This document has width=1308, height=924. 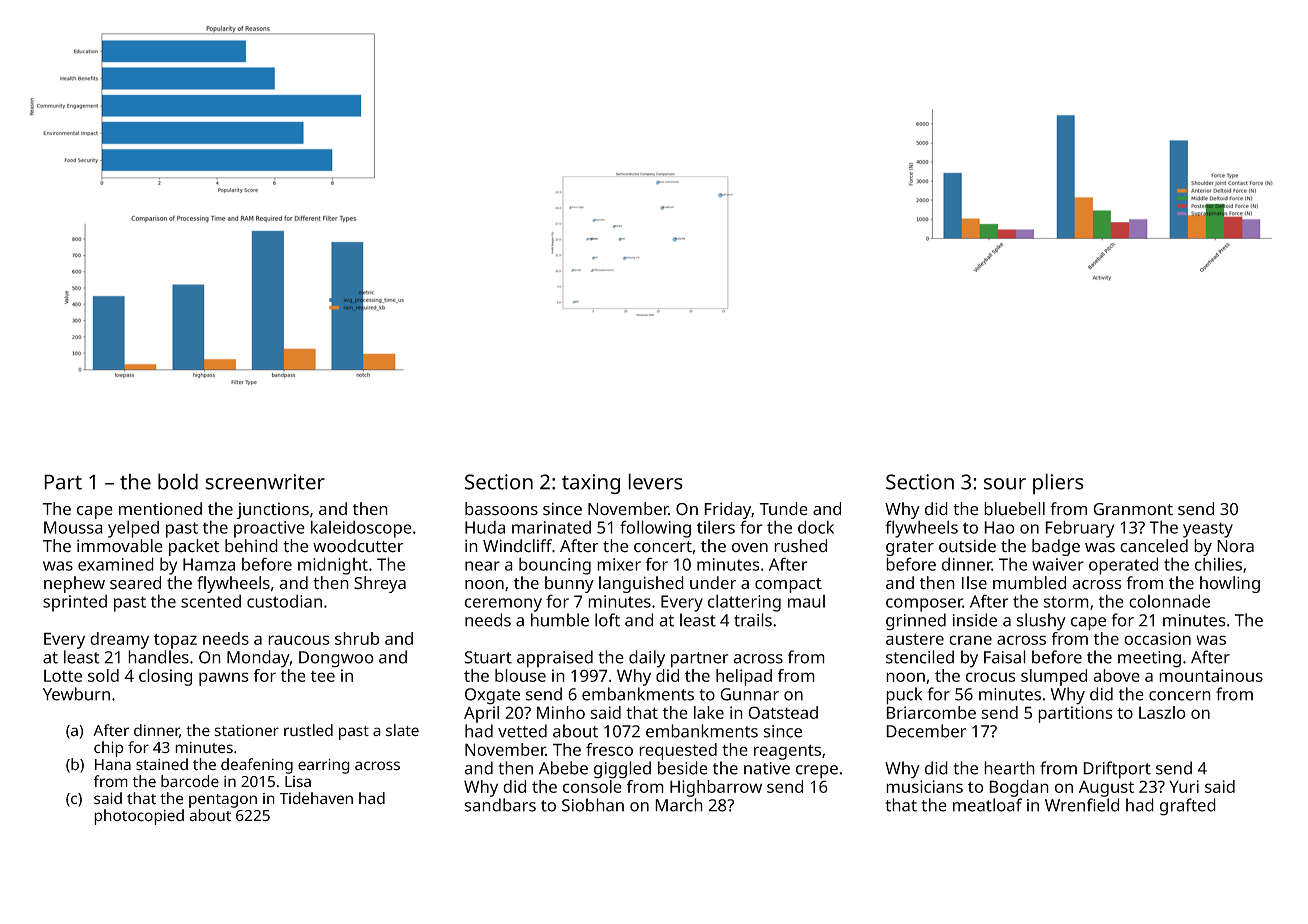 I want to click on Siobhan, so click(x=593, y=805).
